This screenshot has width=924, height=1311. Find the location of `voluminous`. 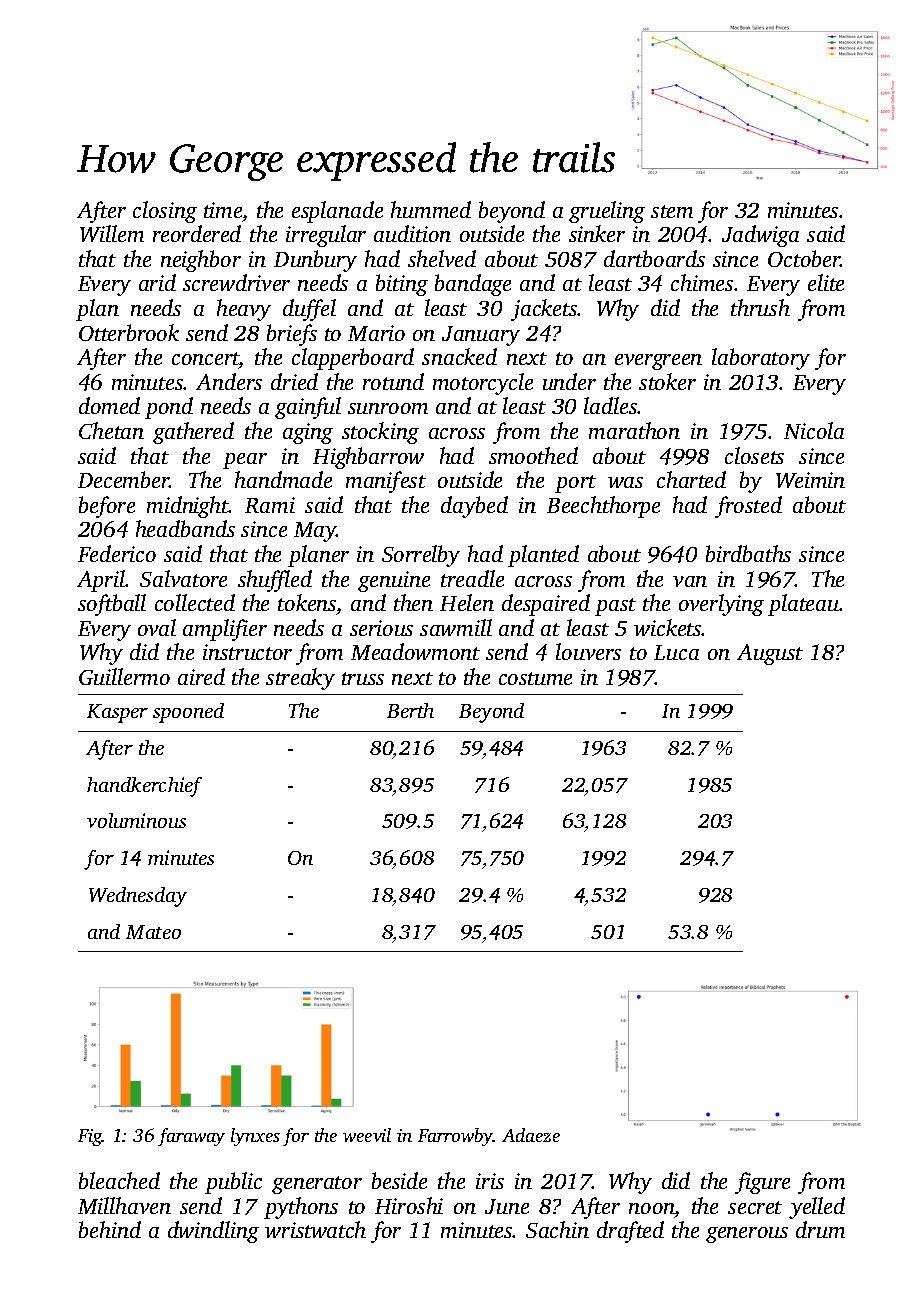

voluminous is located at coordinates (136, 820).
